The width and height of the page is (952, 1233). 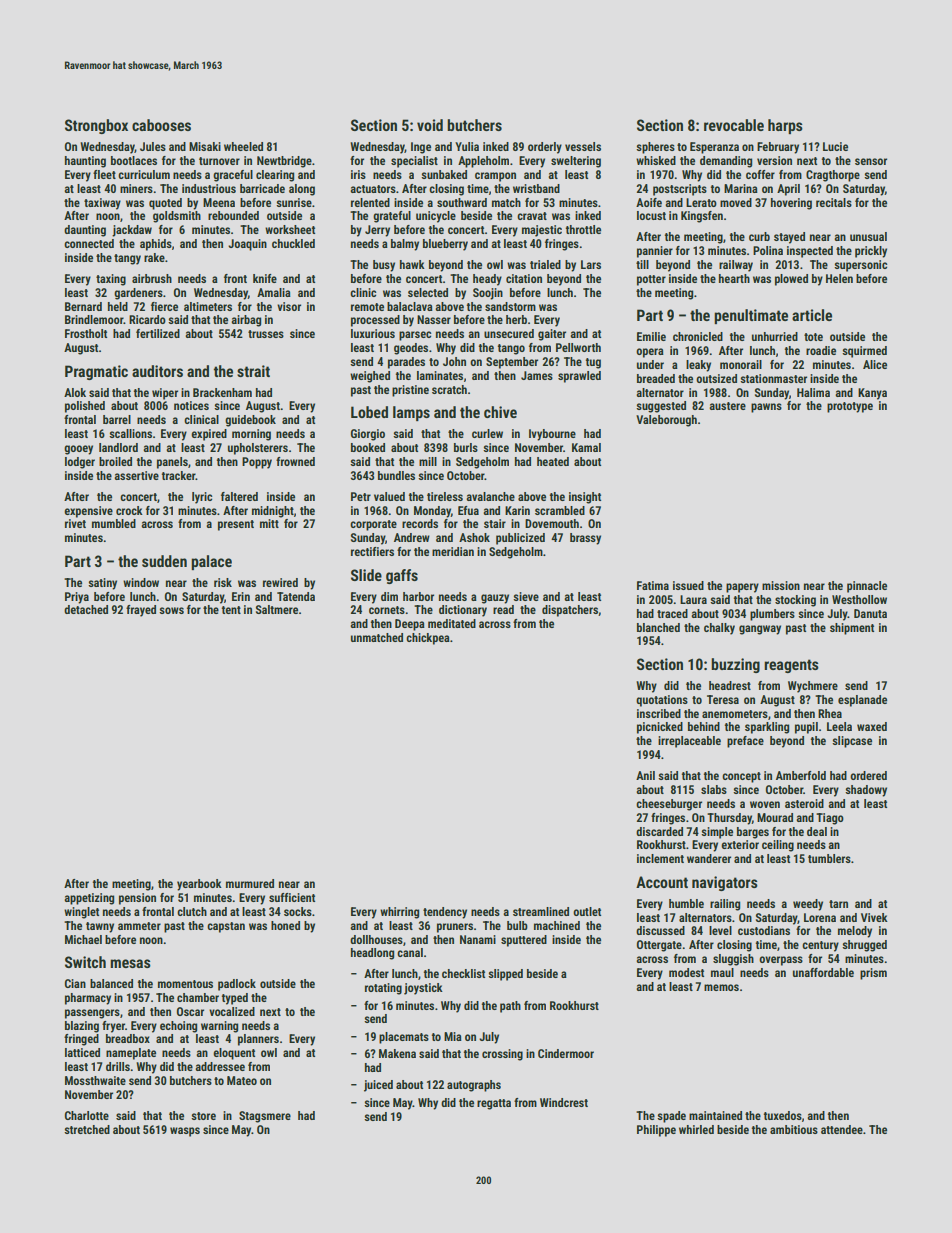 I want to click on Anil, so click(x=645, y=775).
